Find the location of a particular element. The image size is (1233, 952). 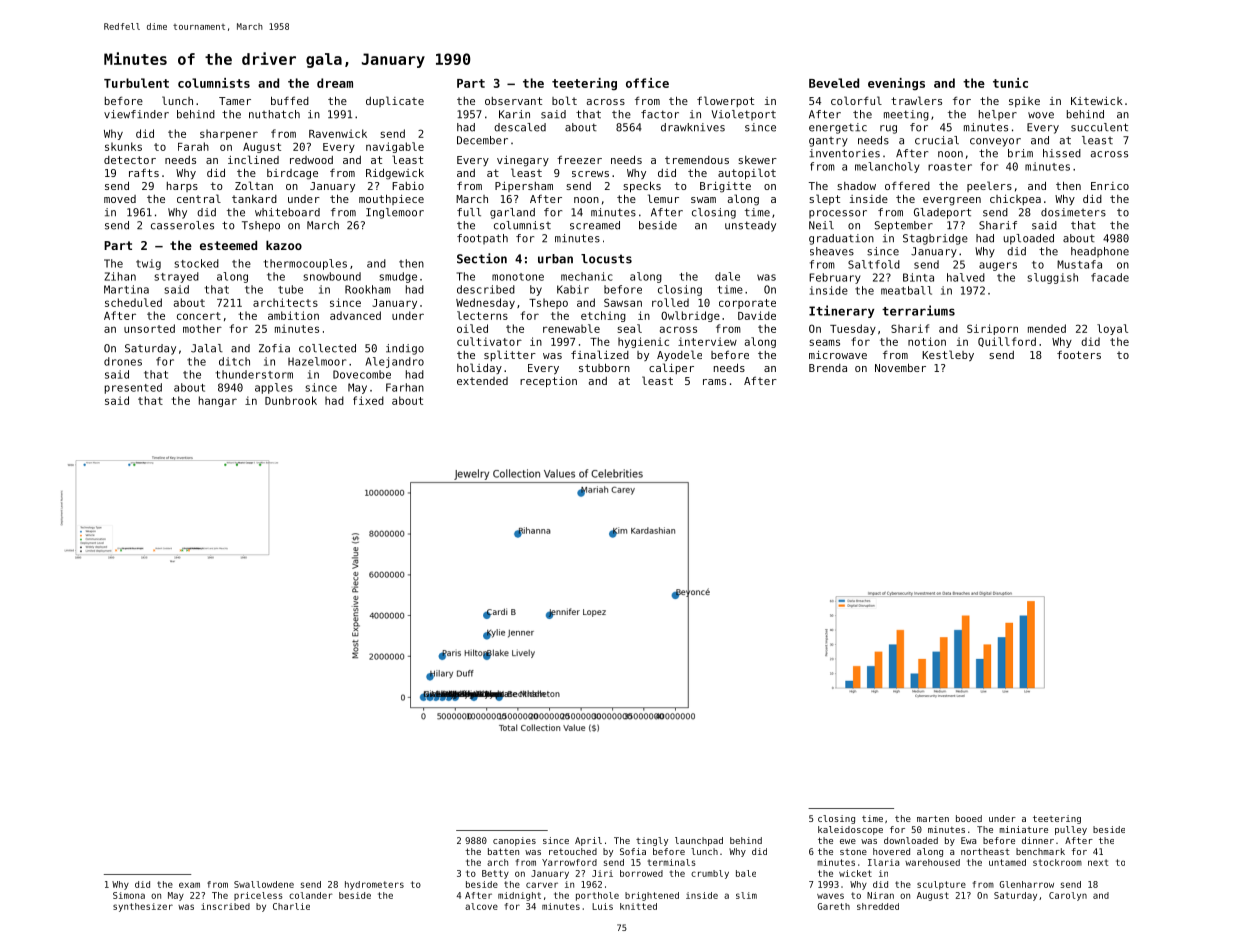

duplicate is located at coordinates (395, 101).
